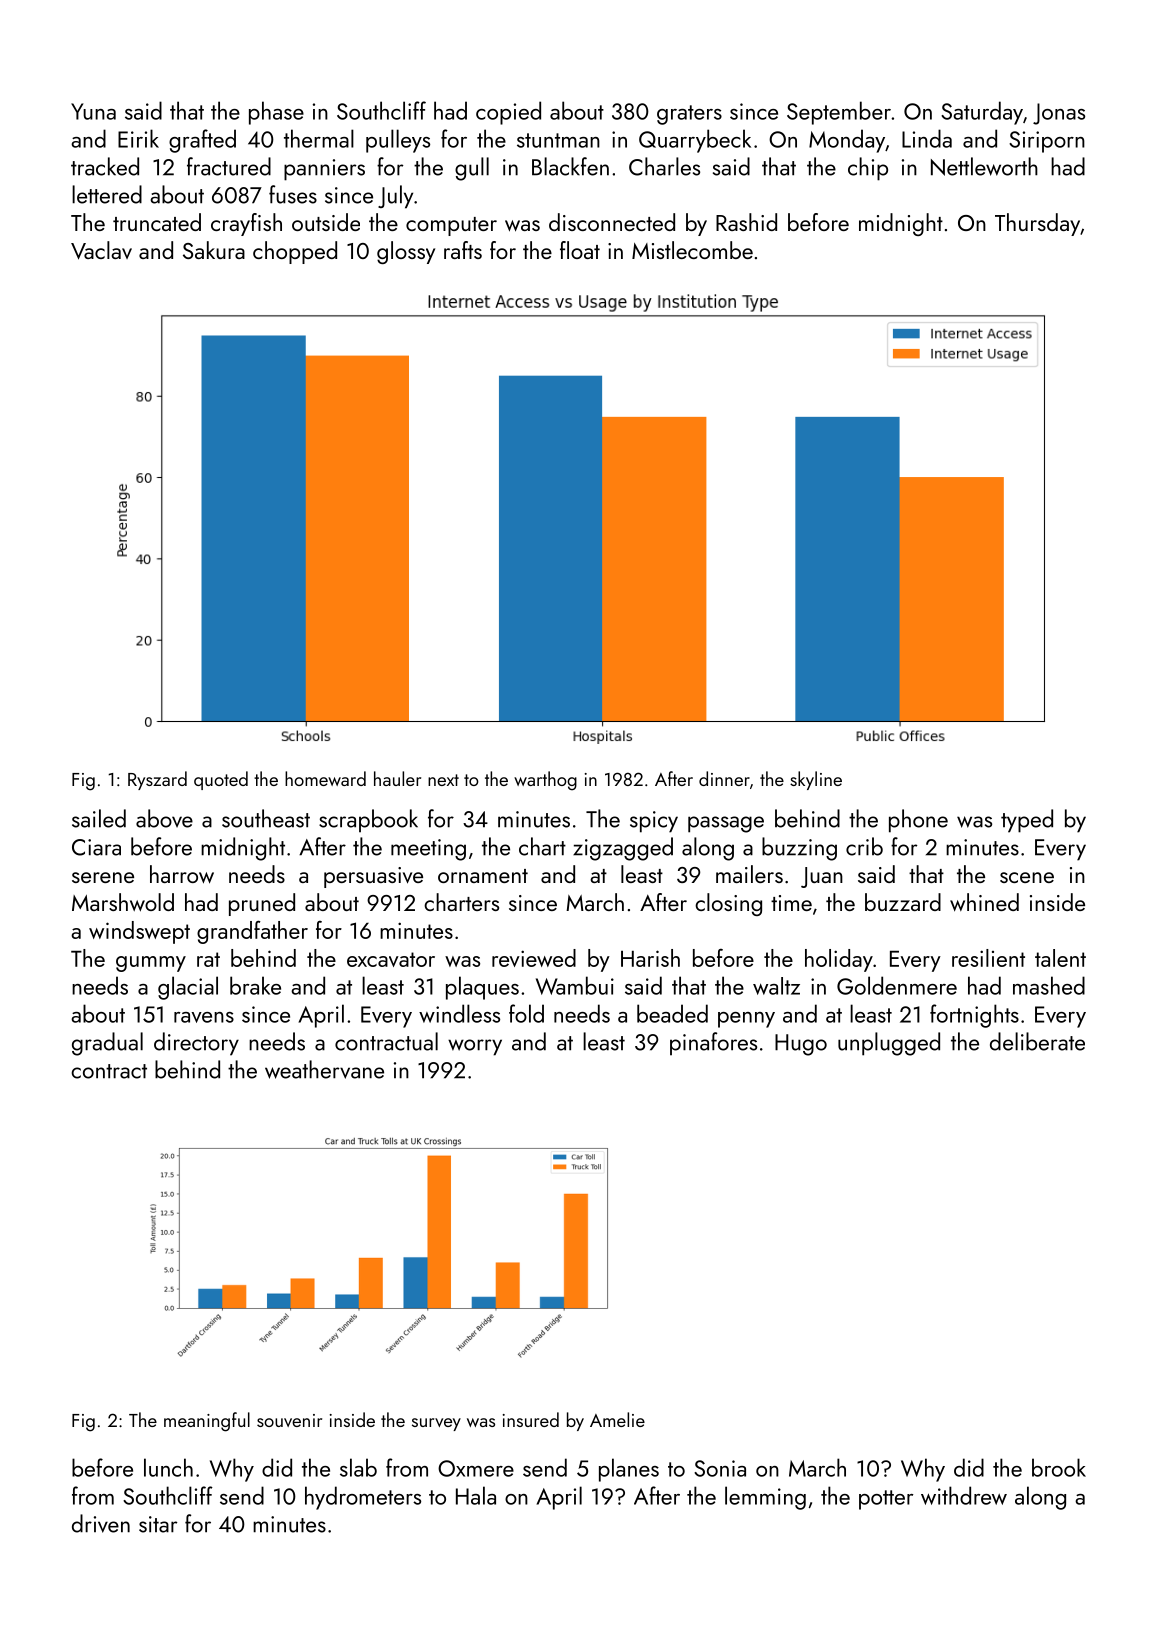 The height and width of the screenshot is (1637, 1157). I want to click on Nettleworth, so click(984, 166).
